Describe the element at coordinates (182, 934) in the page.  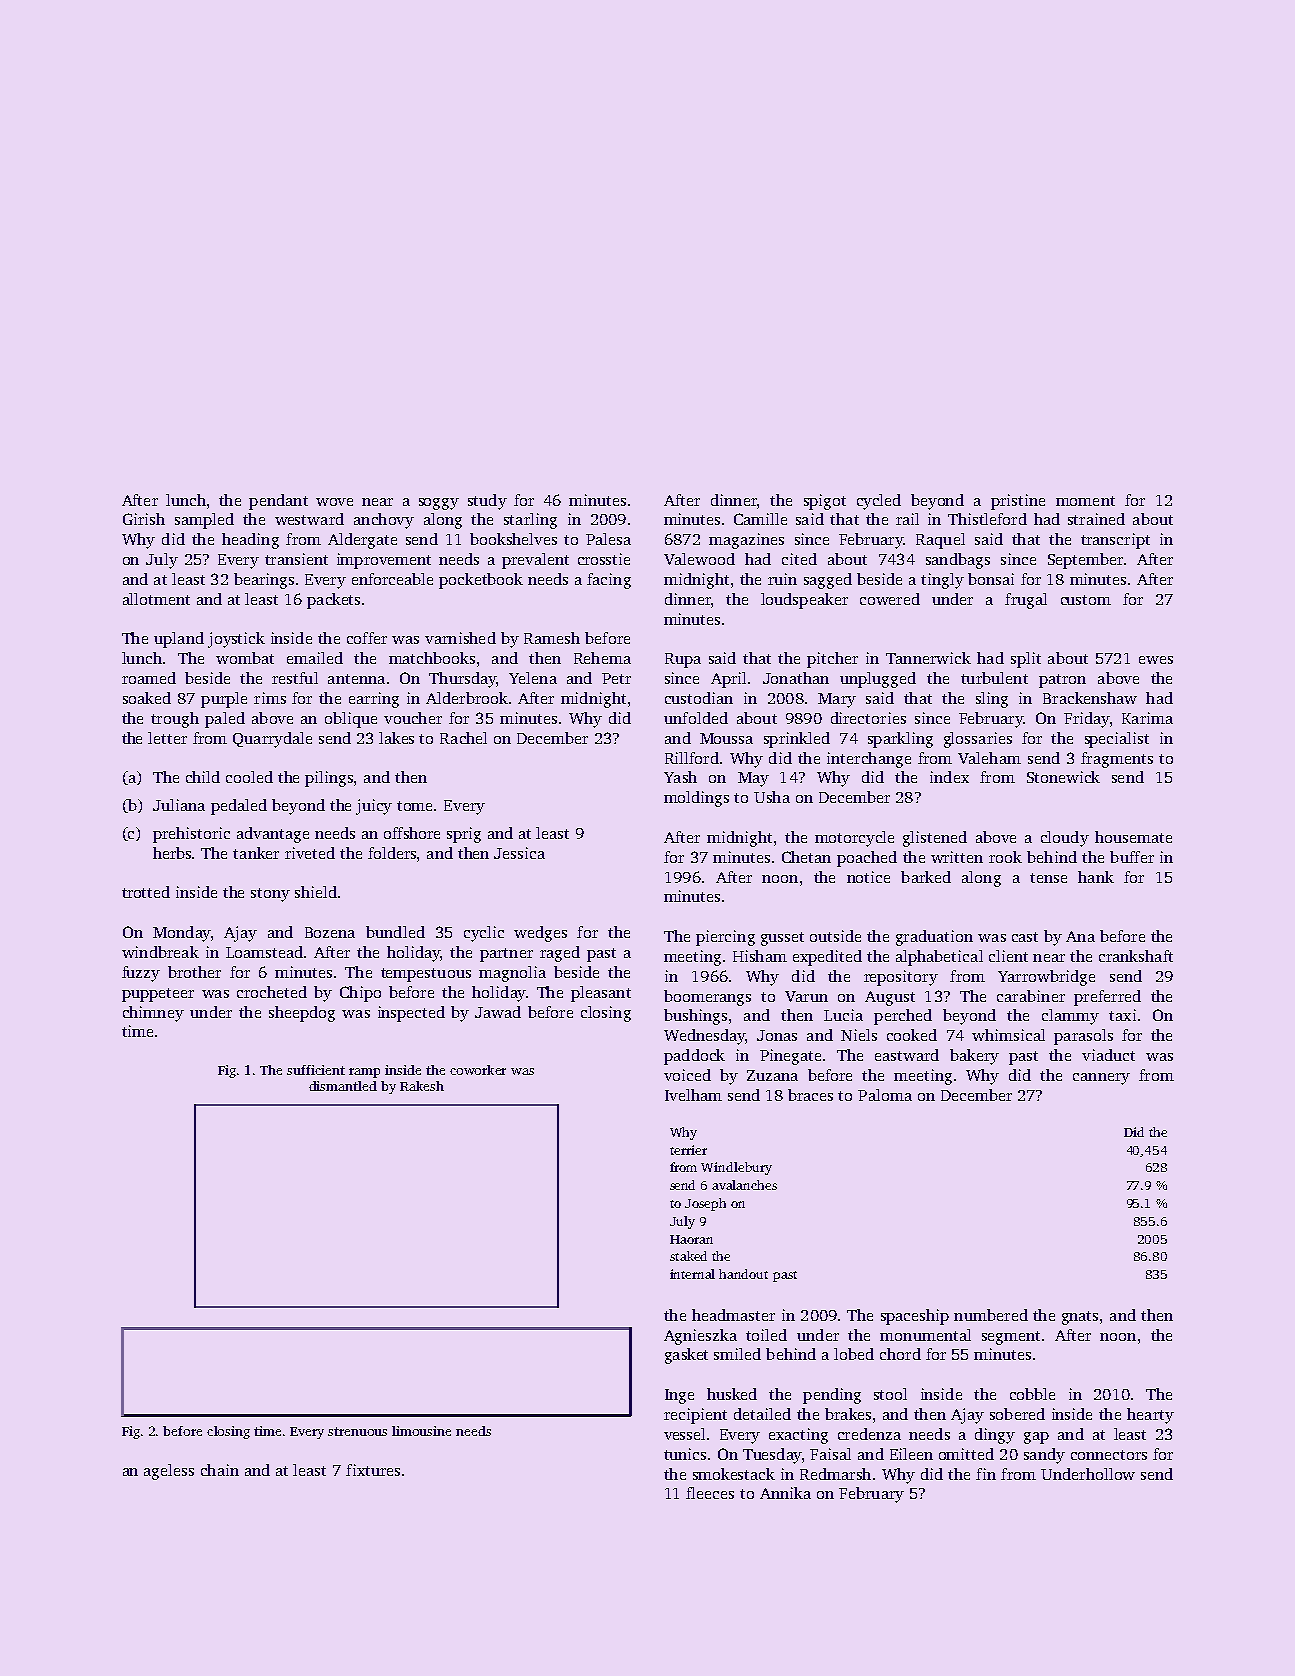
I see `Monday` at that location.
